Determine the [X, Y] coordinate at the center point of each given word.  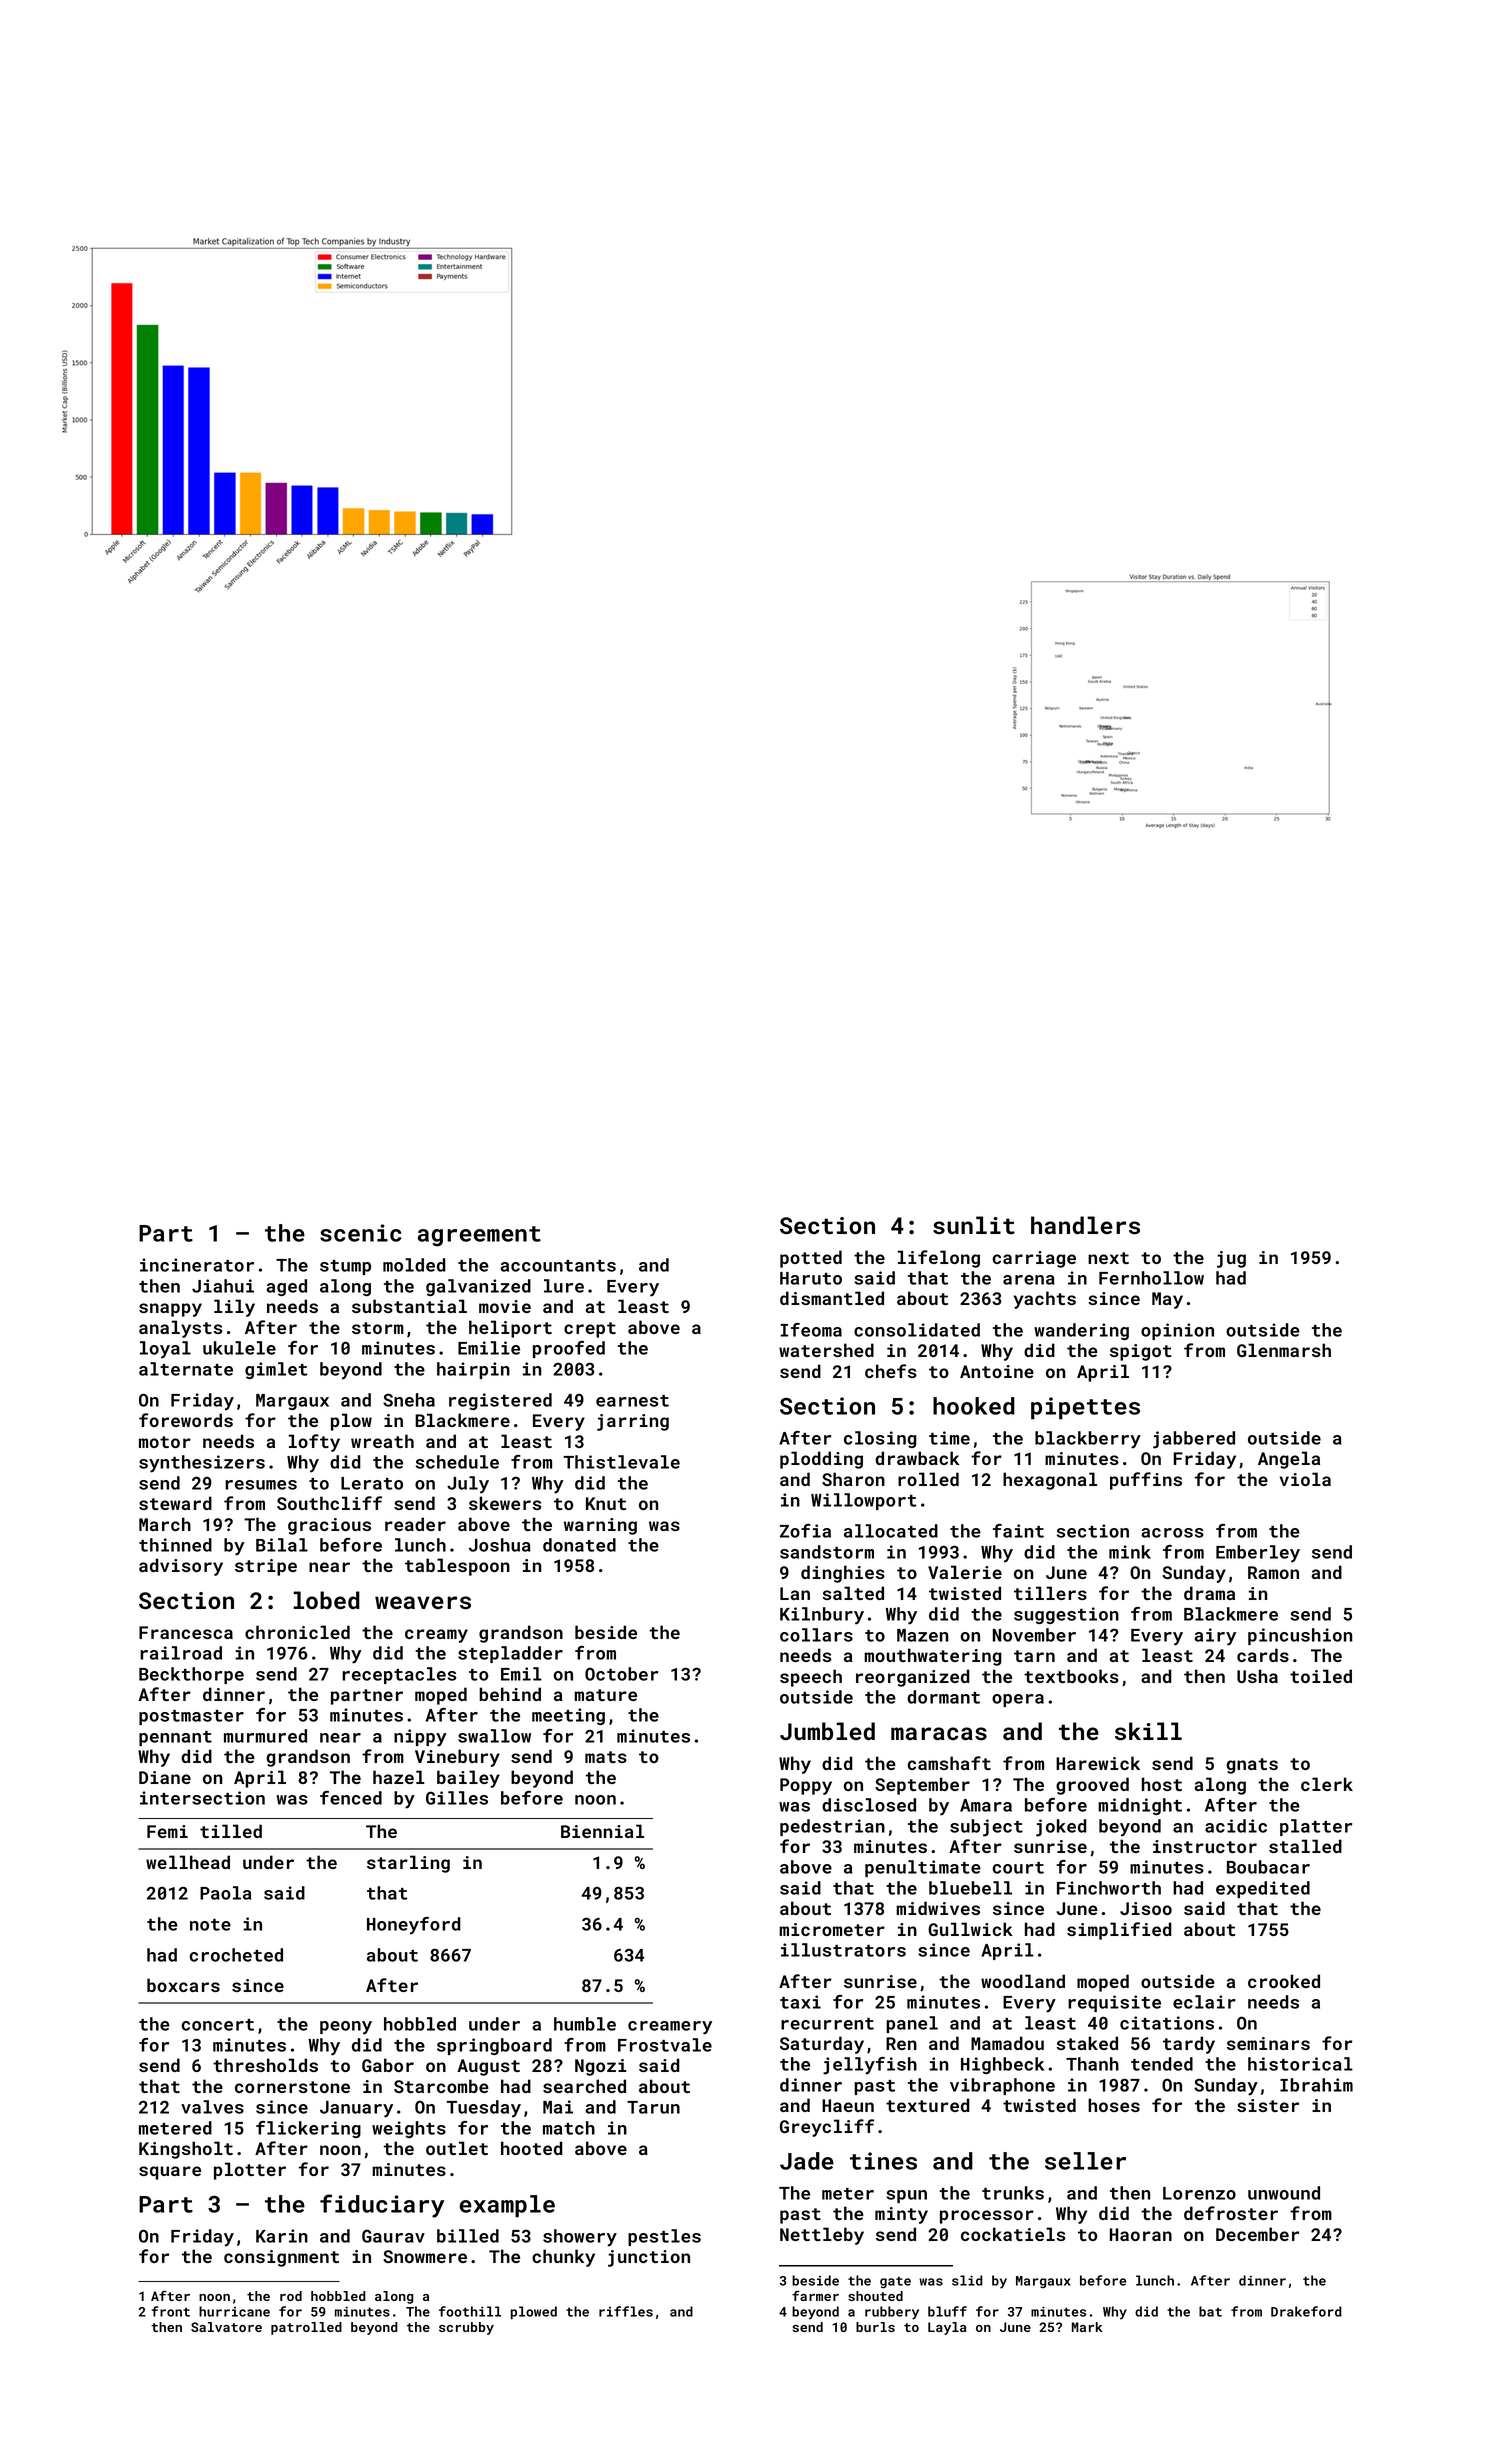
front [170, 2311]
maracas [939, 1733]
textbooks [1071, 1676]
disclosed [869, 1805]
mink [1130, 1552]
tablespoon [457, 1567]
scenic [360, 1233]
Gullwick [970, 1929]
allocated [891, 1531]
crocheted [236, 1955]
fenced [351, 1798]
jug [1231, 1259]
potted [811, 1259]
